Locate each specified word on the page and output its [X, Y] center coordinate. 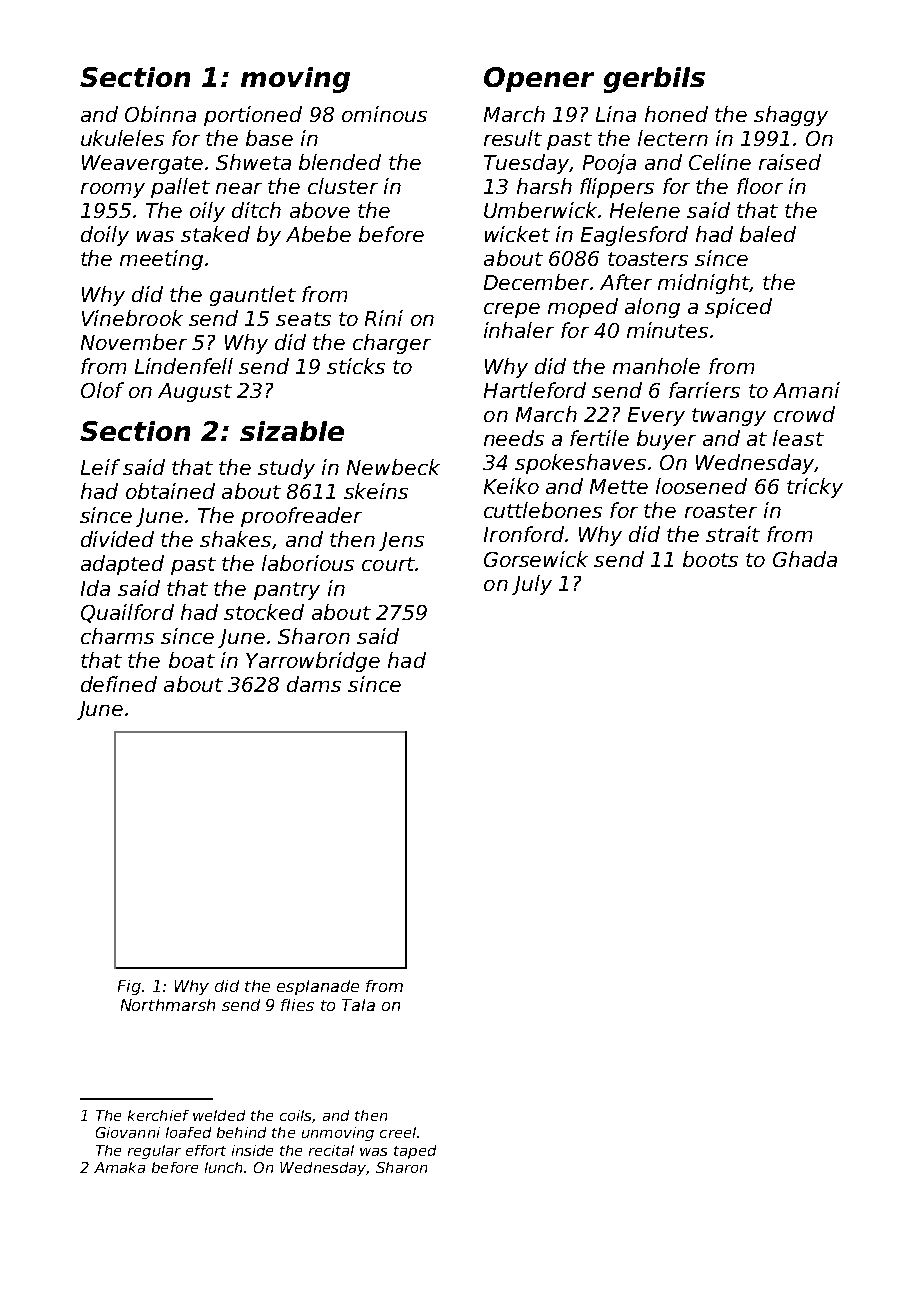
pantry [287, 591]
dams [314, 684]
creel [398, 1132]
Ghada [805, 559]
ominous [384, 114]
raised [790, 162]
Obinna [160, 114]
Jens [401, 541]
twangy [729, 417]
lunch [223, 1167]
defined [119, 684]
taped [415, 1152]
